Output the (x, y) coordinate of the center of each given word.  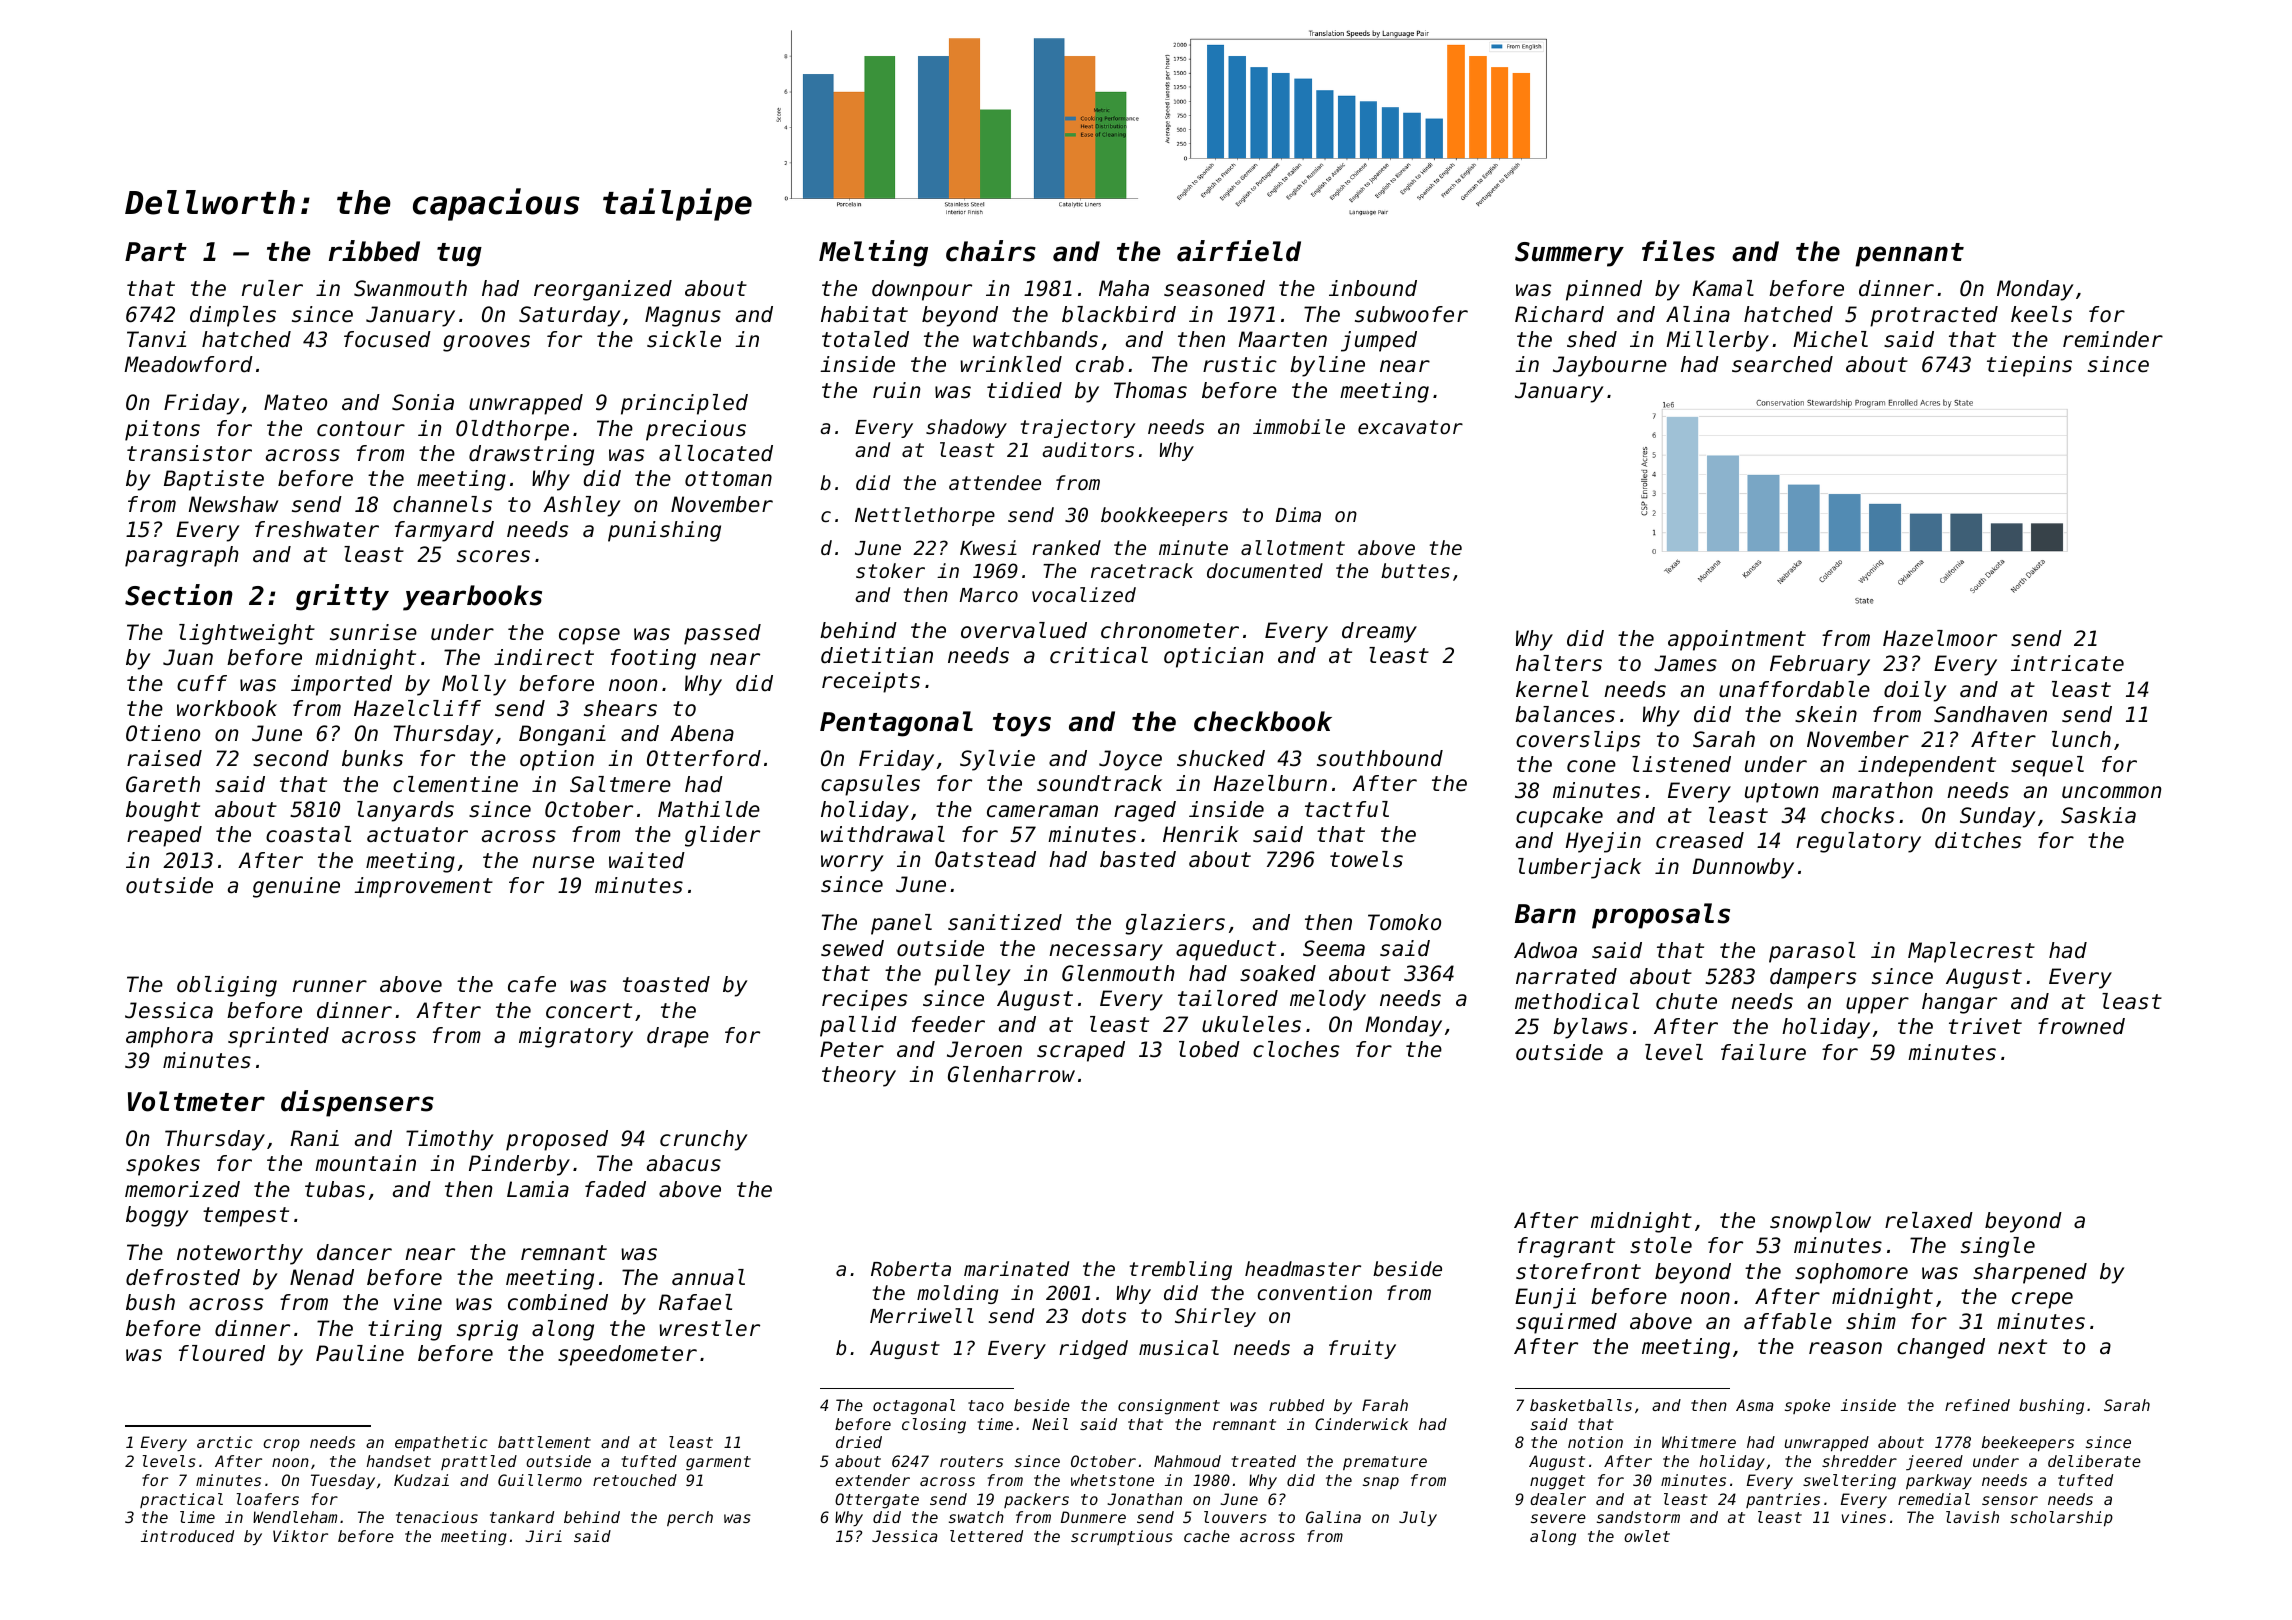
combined (558, 1302)
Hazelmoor (1940, 638)
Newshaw (233, 504)
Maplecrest (1971, 952)
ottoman (728, 479)
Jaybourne (1610, 366)
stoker (890, 570)
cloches (1296, 1049)
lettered (986, 1536)
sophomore (1851, 1273)
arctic (225, 1442)
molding (957, 1294)
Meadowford (188, 364)
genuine (296, 887)
